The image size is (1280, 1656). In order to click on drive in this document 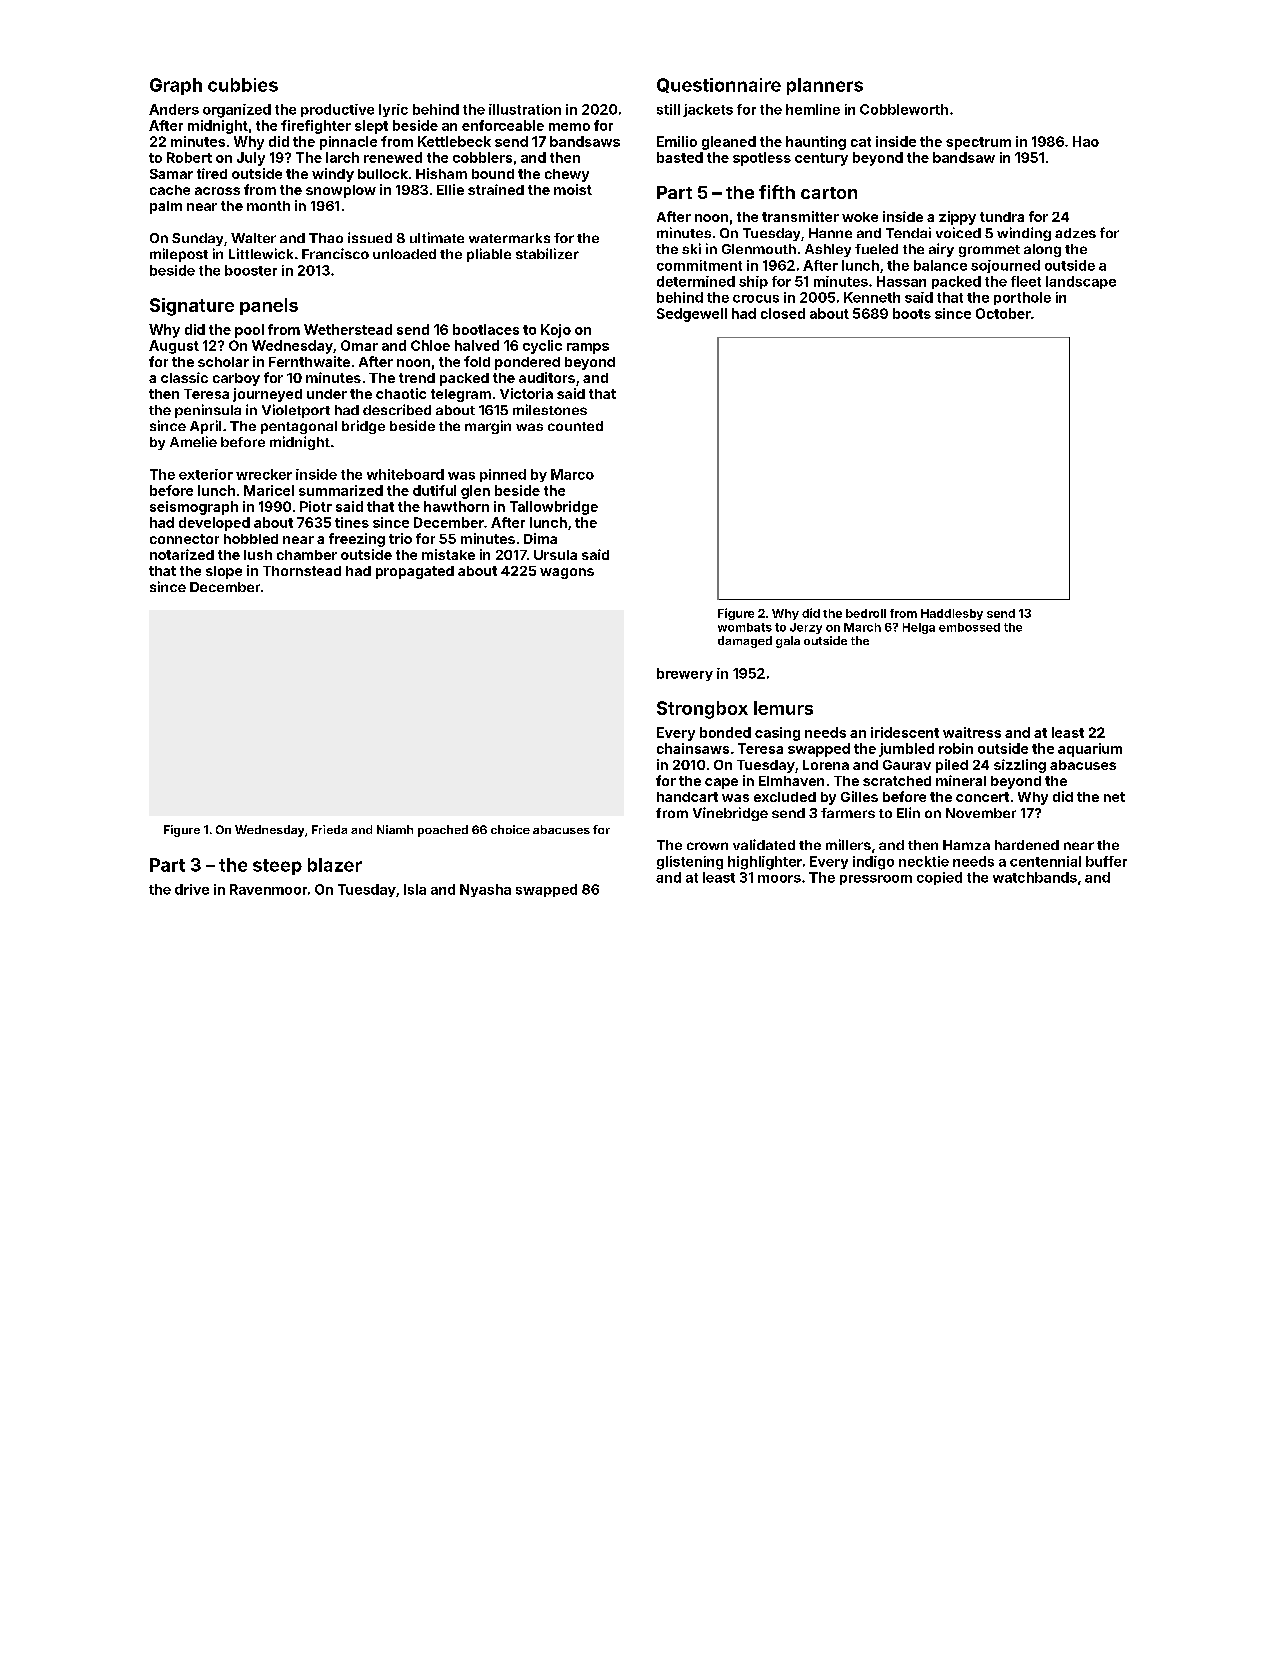, I will do `click(192, 889)`.
